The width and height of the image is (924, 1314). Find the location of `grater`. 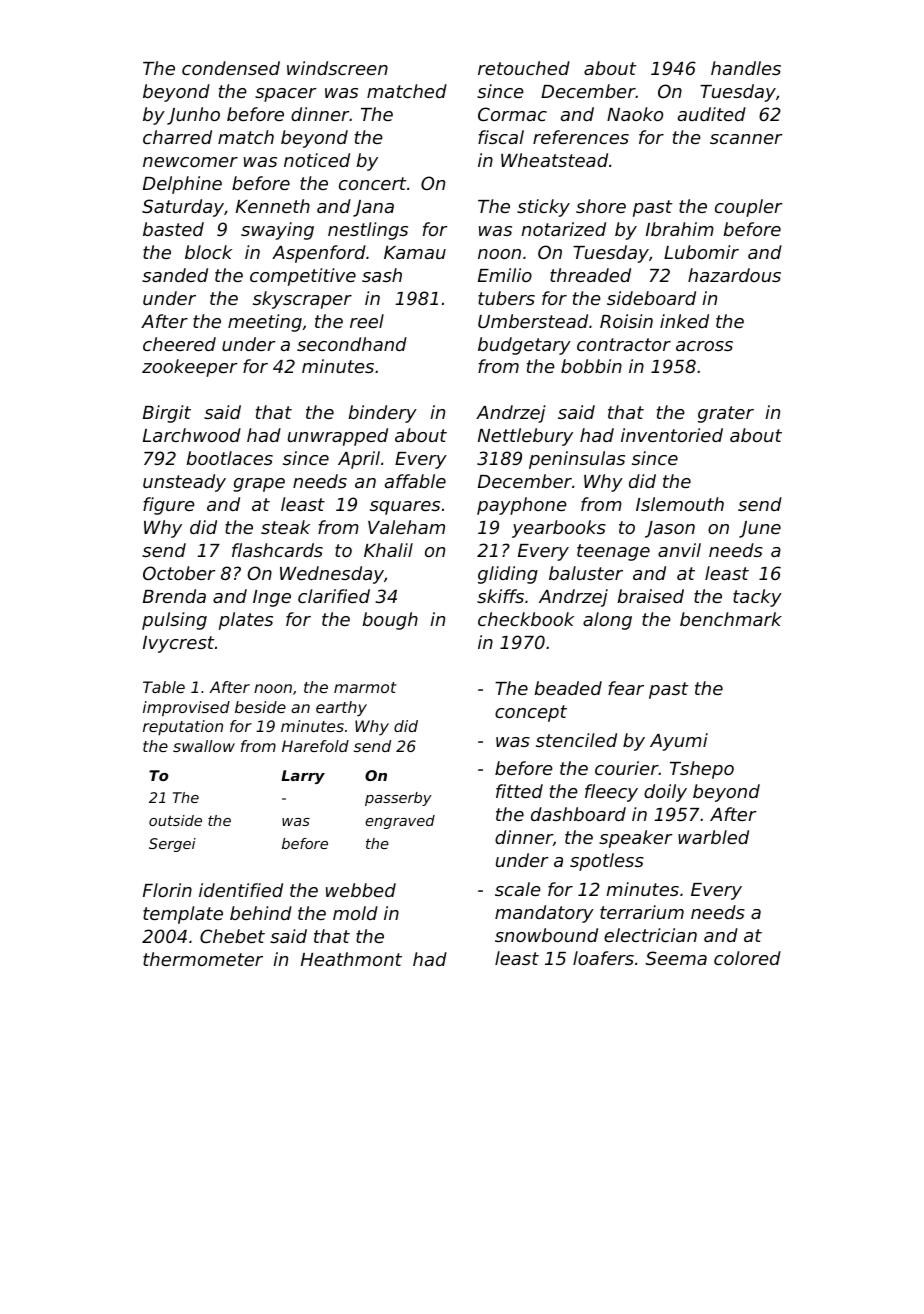

grater is located at coordinates (726, 414).
